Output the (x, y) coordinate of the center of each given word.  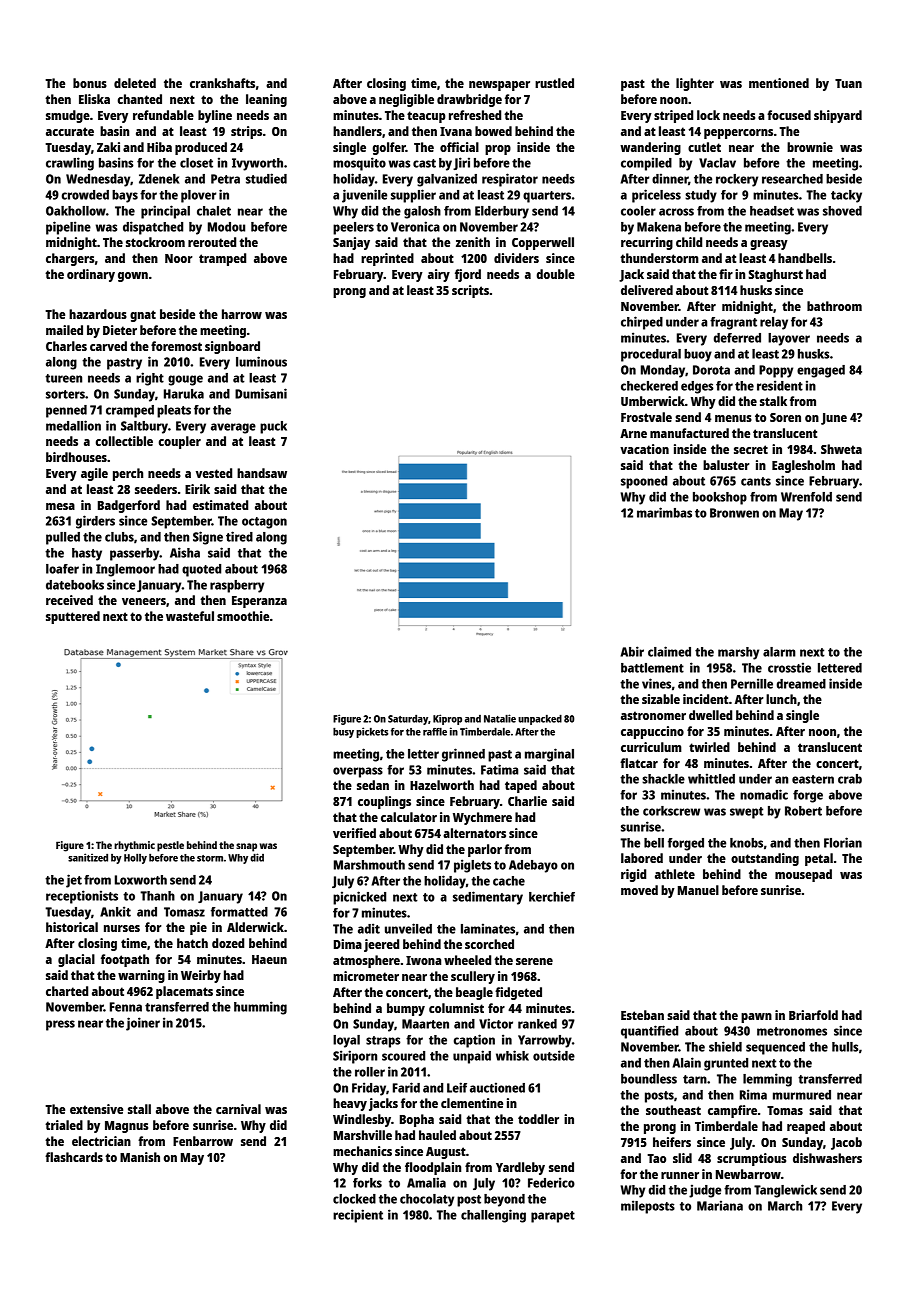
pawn (756, 1018)
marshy (738, 653)
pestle (170, 846)
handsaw (262, 473)
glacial (76, 960)
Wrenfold (806, 497)
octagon (264, 523)
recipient (358, 1216)
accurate (70, 131)
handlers (357, 131)
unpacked (540, 720)
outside (554, 1055)
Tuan (848, 83)
